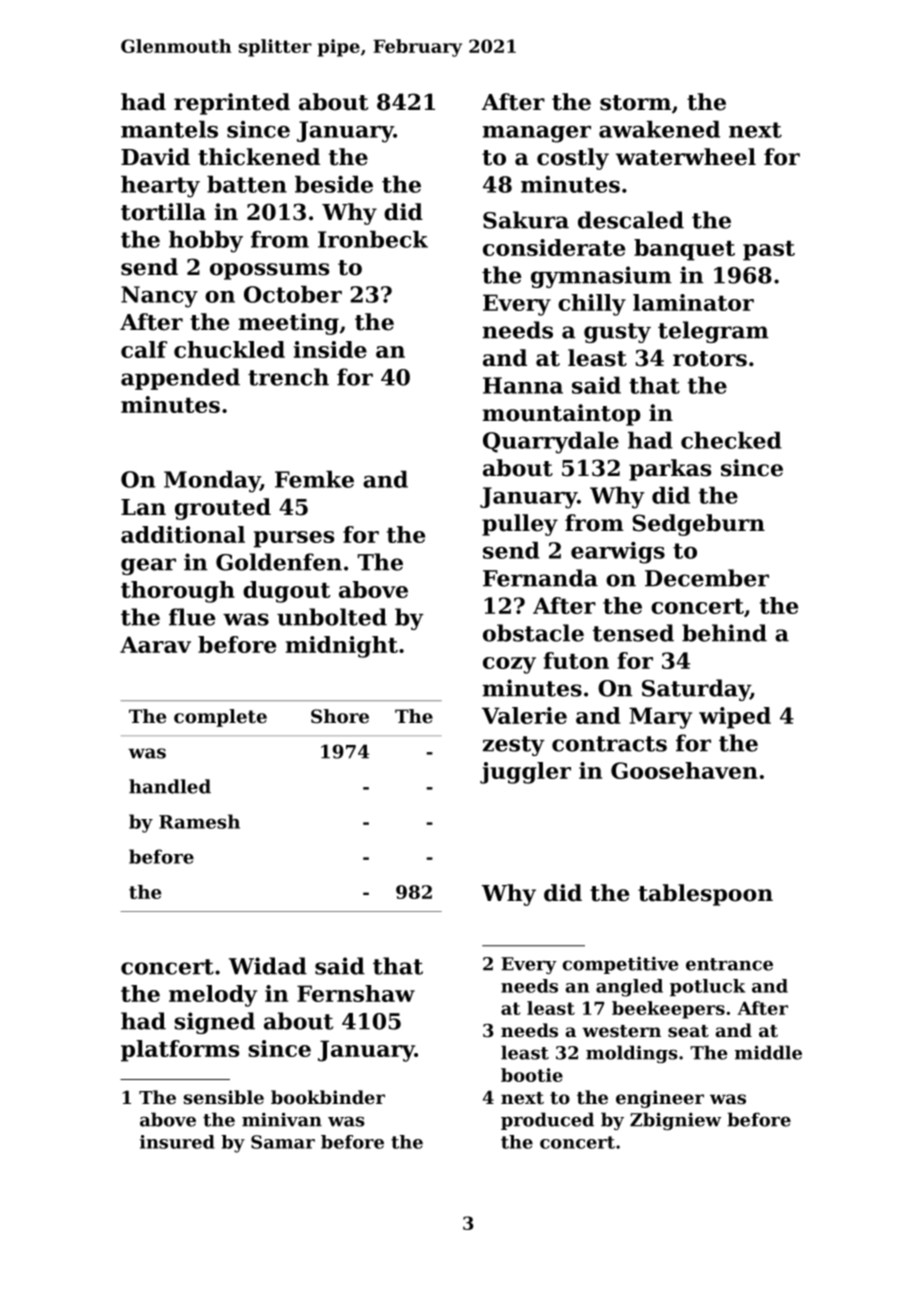  What do you see at coordinates (609, 744) in the screenshot?
I see `contracts` at bounding box center [609, 744].
